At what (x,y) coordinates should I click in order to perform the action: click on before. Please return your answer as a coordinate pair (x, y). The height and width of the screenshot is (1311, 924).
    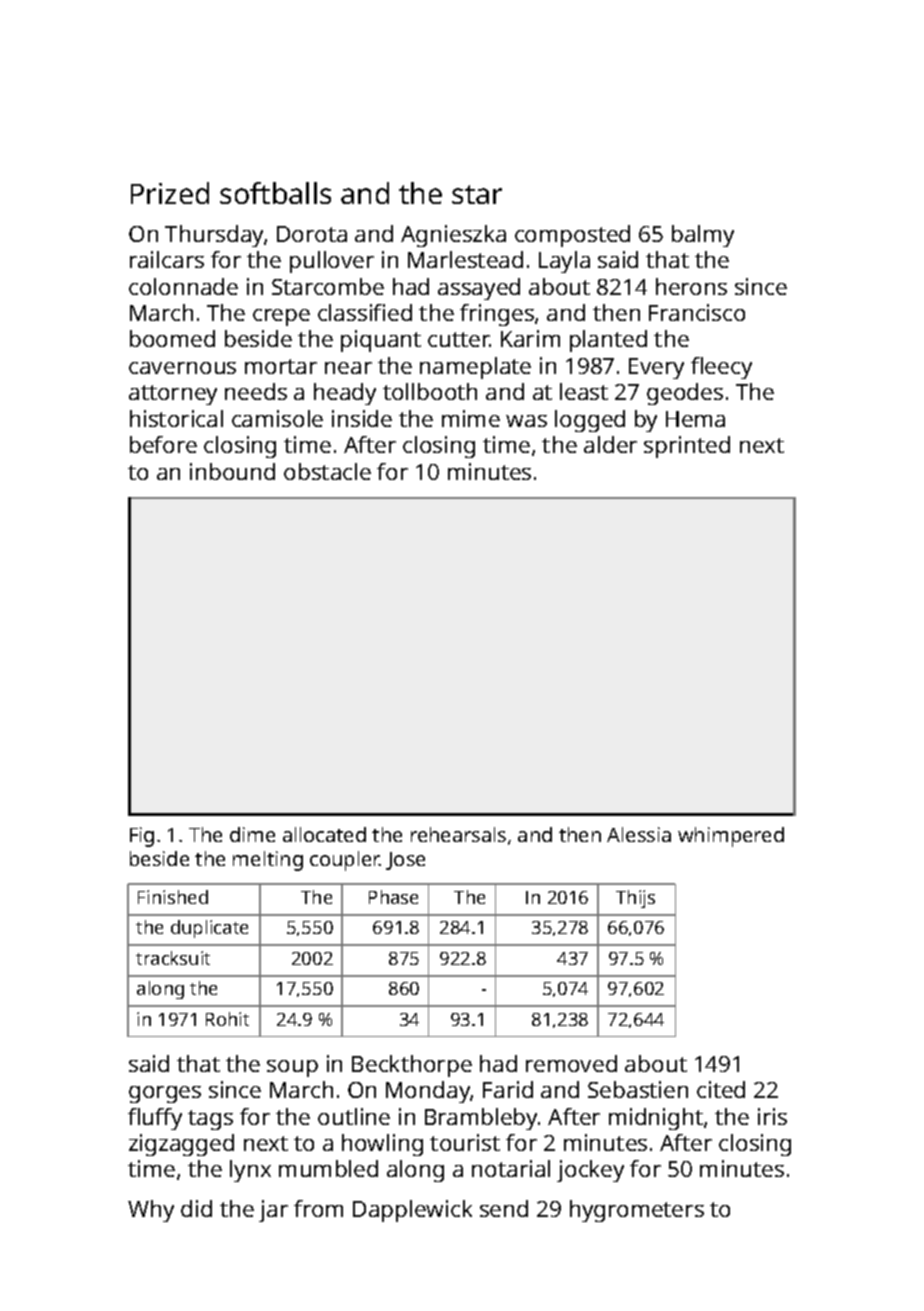
    Looking at the image, I should click on (163, 444).
